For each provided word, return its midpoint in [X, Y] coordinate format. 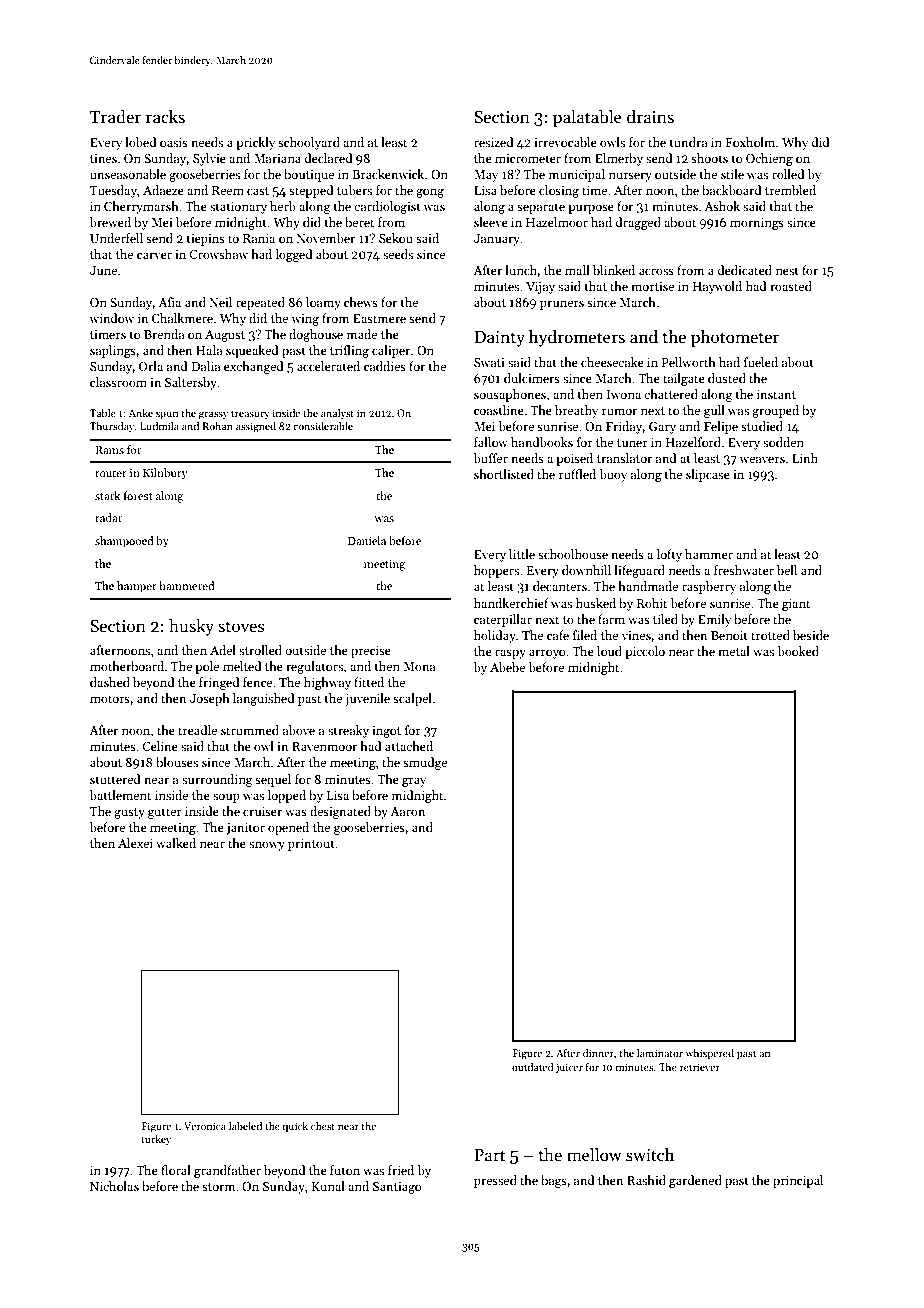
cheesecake [612, 362]
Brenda [164, 334]
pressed [495, 1181]
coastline [499, 410]
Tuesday [113, 191]
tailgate [684, 379]
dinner [598, 1053]
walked [176, 843]
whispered [710, 1054]
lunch [521, 270]
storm [219, 1187]
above [299, 730]
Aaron [407, 811]
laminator [660, 1053]
